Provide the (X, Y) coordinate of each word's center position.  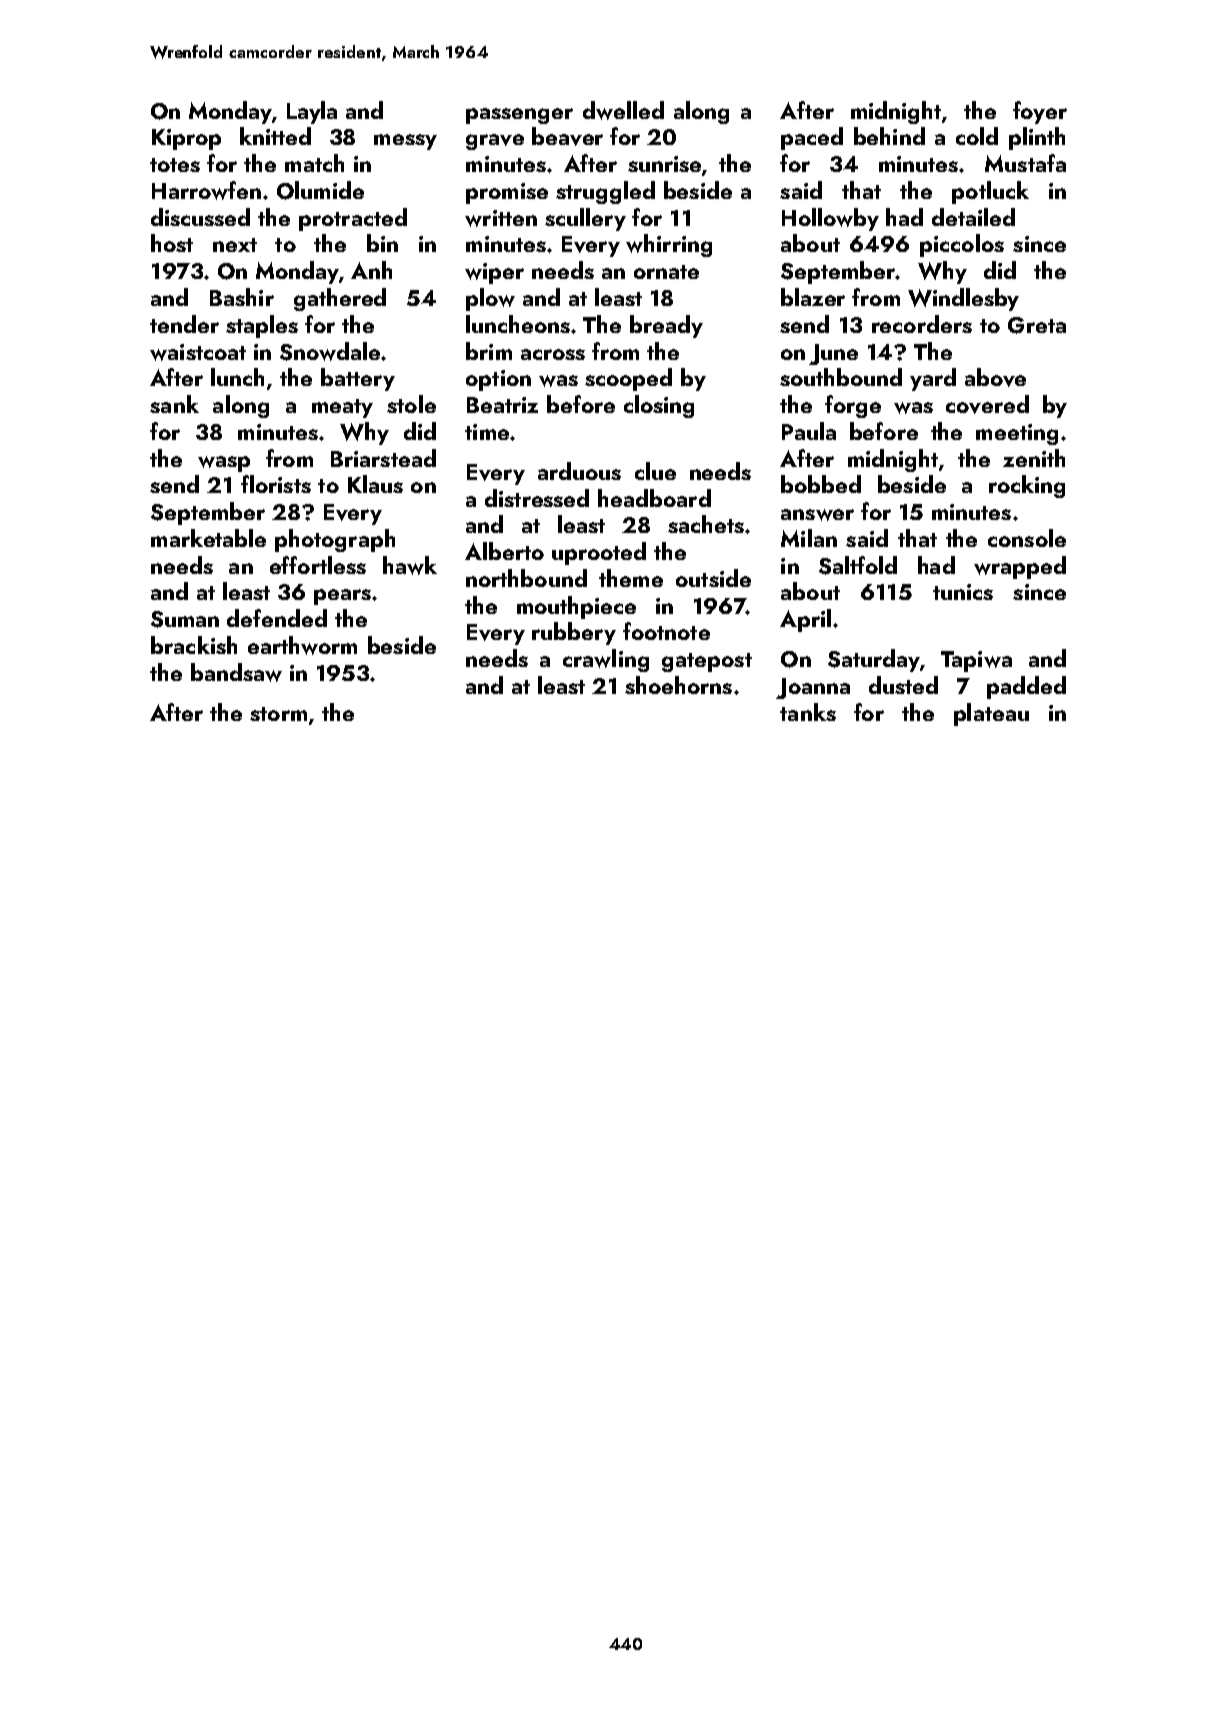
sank (174, 404)
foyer (1040, 112)
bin (382, 243)
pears (342, 597)
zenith (1034, 458)
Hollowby (830, 219)
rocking (1027, 486)
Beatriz (502, 405)
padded (1026, 687)
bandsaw (236, 672)
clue (655, 471)
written (501, 218)
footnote (666, 631)
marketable (208, 538)
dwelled (623, 110)
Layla (312, 112)
